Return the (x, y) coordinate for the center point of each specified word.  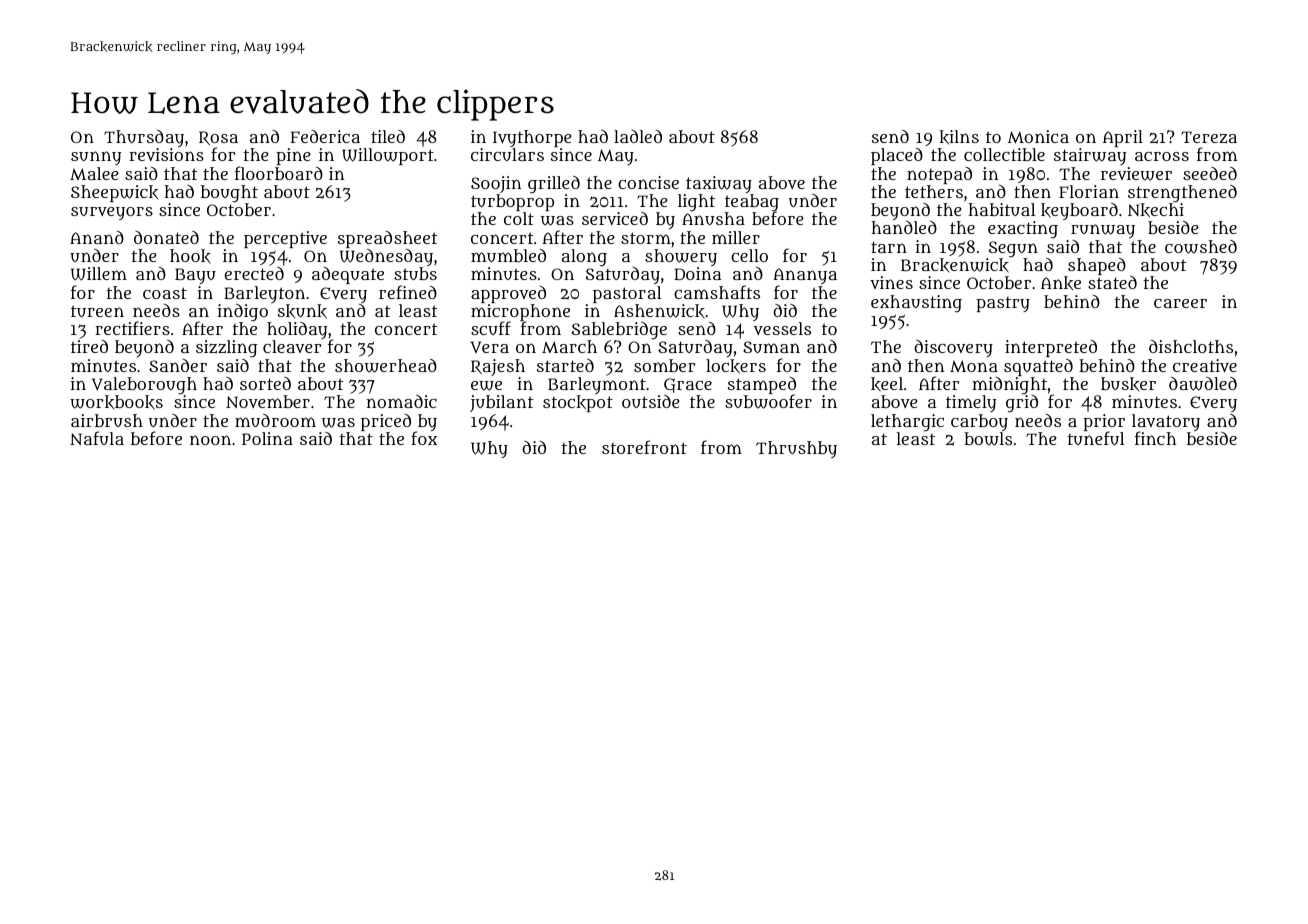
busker (1128, 384)
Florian (1089, 191)
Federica (325, 136)
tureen (97, 311)
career (1180, 303)
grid (1022, 404)
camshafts (717, 292)
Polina (267, 438)
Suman (771, 347)
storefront (644, 447)
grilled (554, 185)
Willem (99, 274)
